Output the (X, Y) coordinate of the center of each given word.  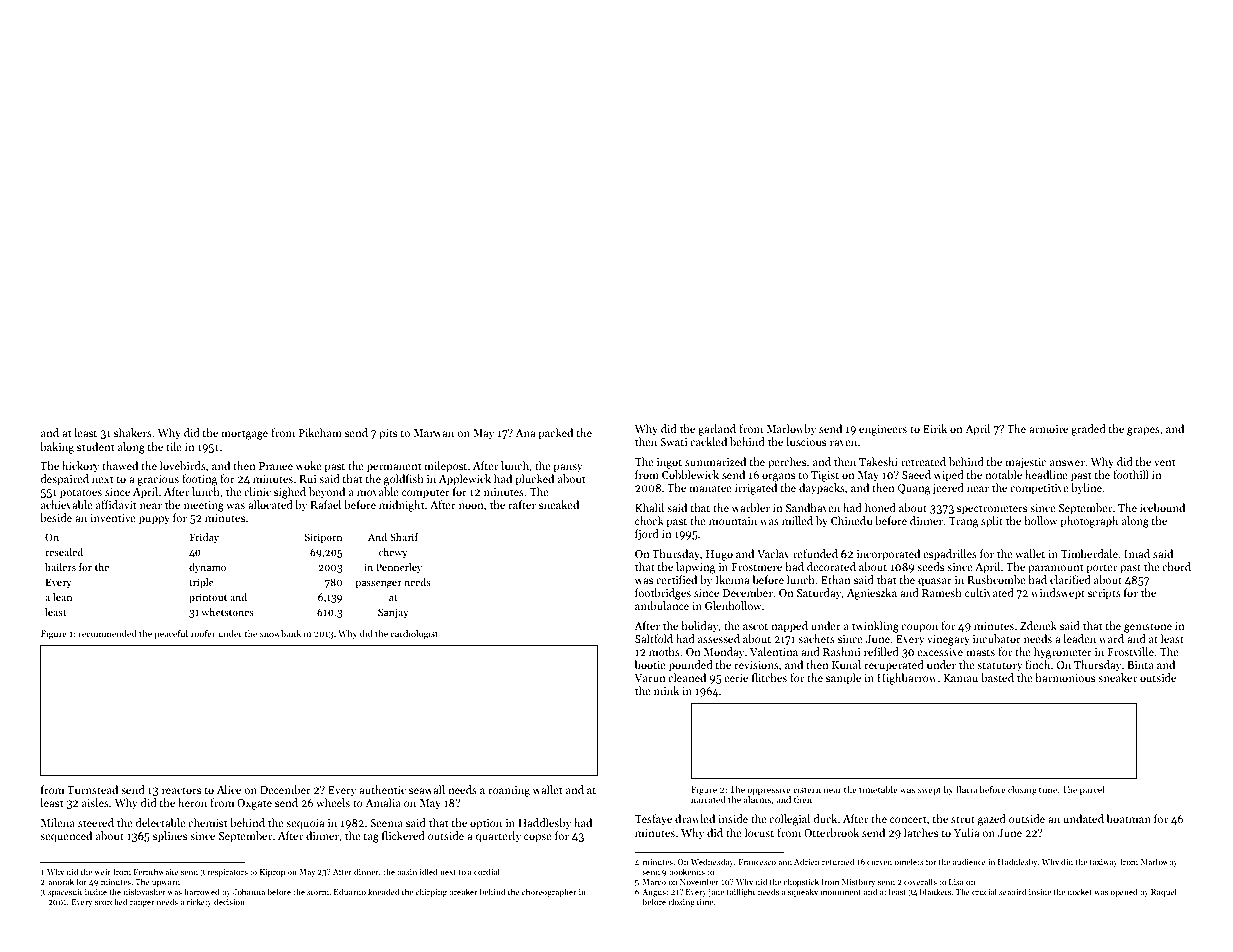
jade (716, 892)
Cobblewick (690, 474)
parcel (1092, 790)
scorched (111, 901)
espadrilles (950, 555)
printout (208, 598)
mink (666, 690)
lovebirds (183, 465)
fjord (647, 535)
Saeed (916, 474)
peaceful (171, 634)
